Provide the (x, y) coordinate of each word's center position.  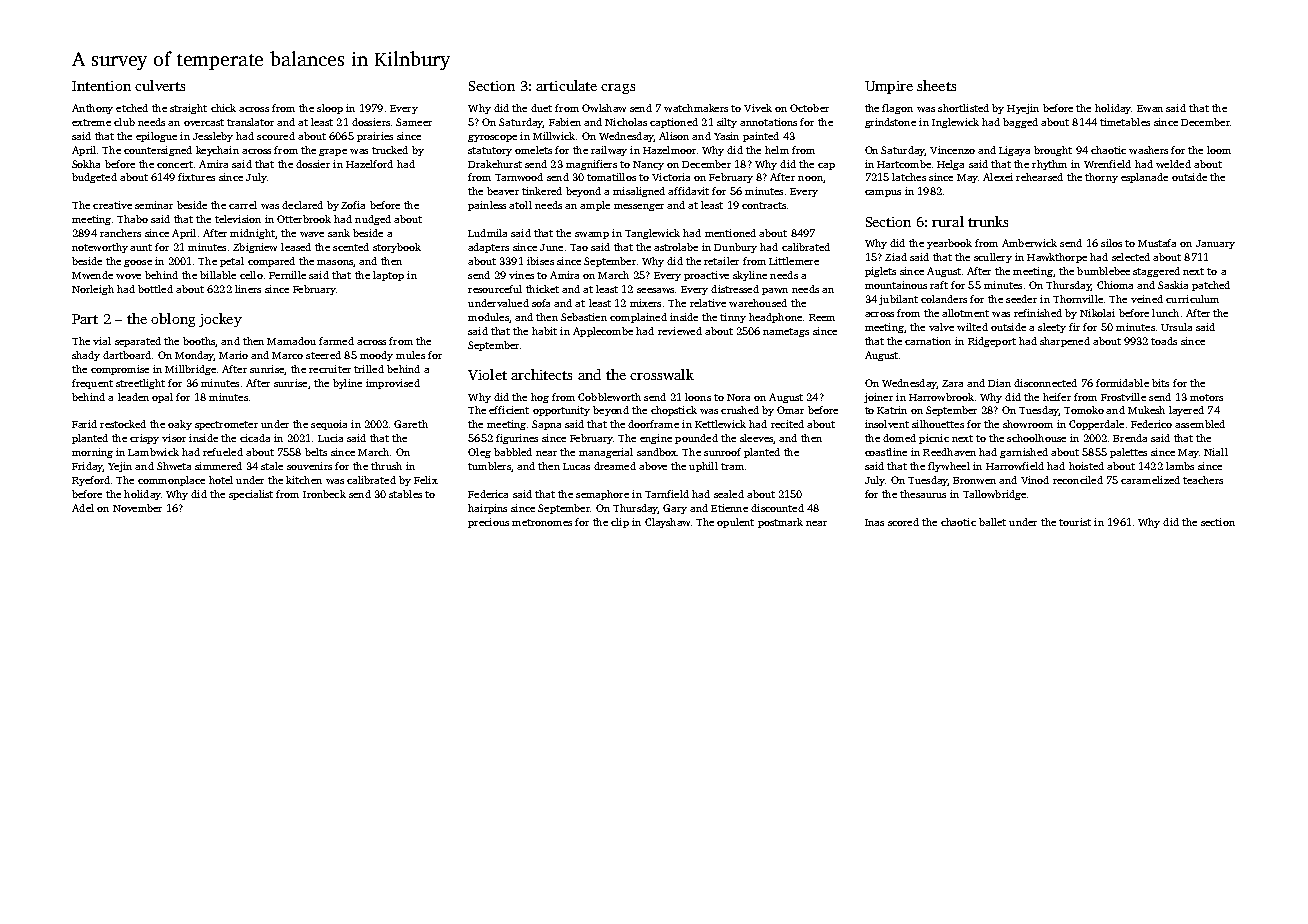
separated (138, 342)
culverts (160, 85)
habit (544, 331)
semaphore (602, 495)
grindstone (890, 123)
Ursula (1176, 327)
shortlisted (963, 108)
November (137, 508)
